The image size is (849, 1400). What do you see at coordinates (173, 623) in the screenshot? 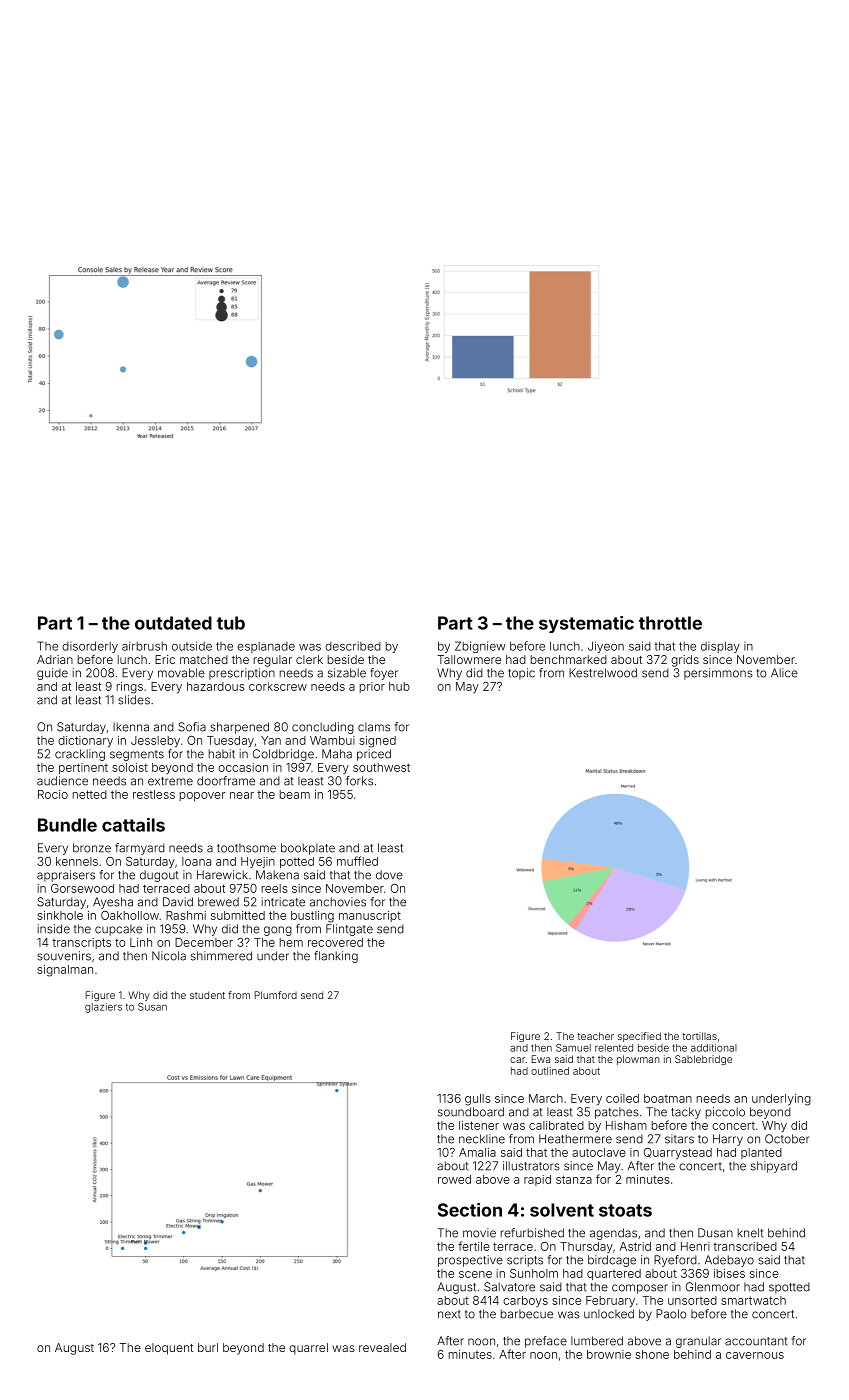
I see `outdated` at bounding box center [173, 623].
